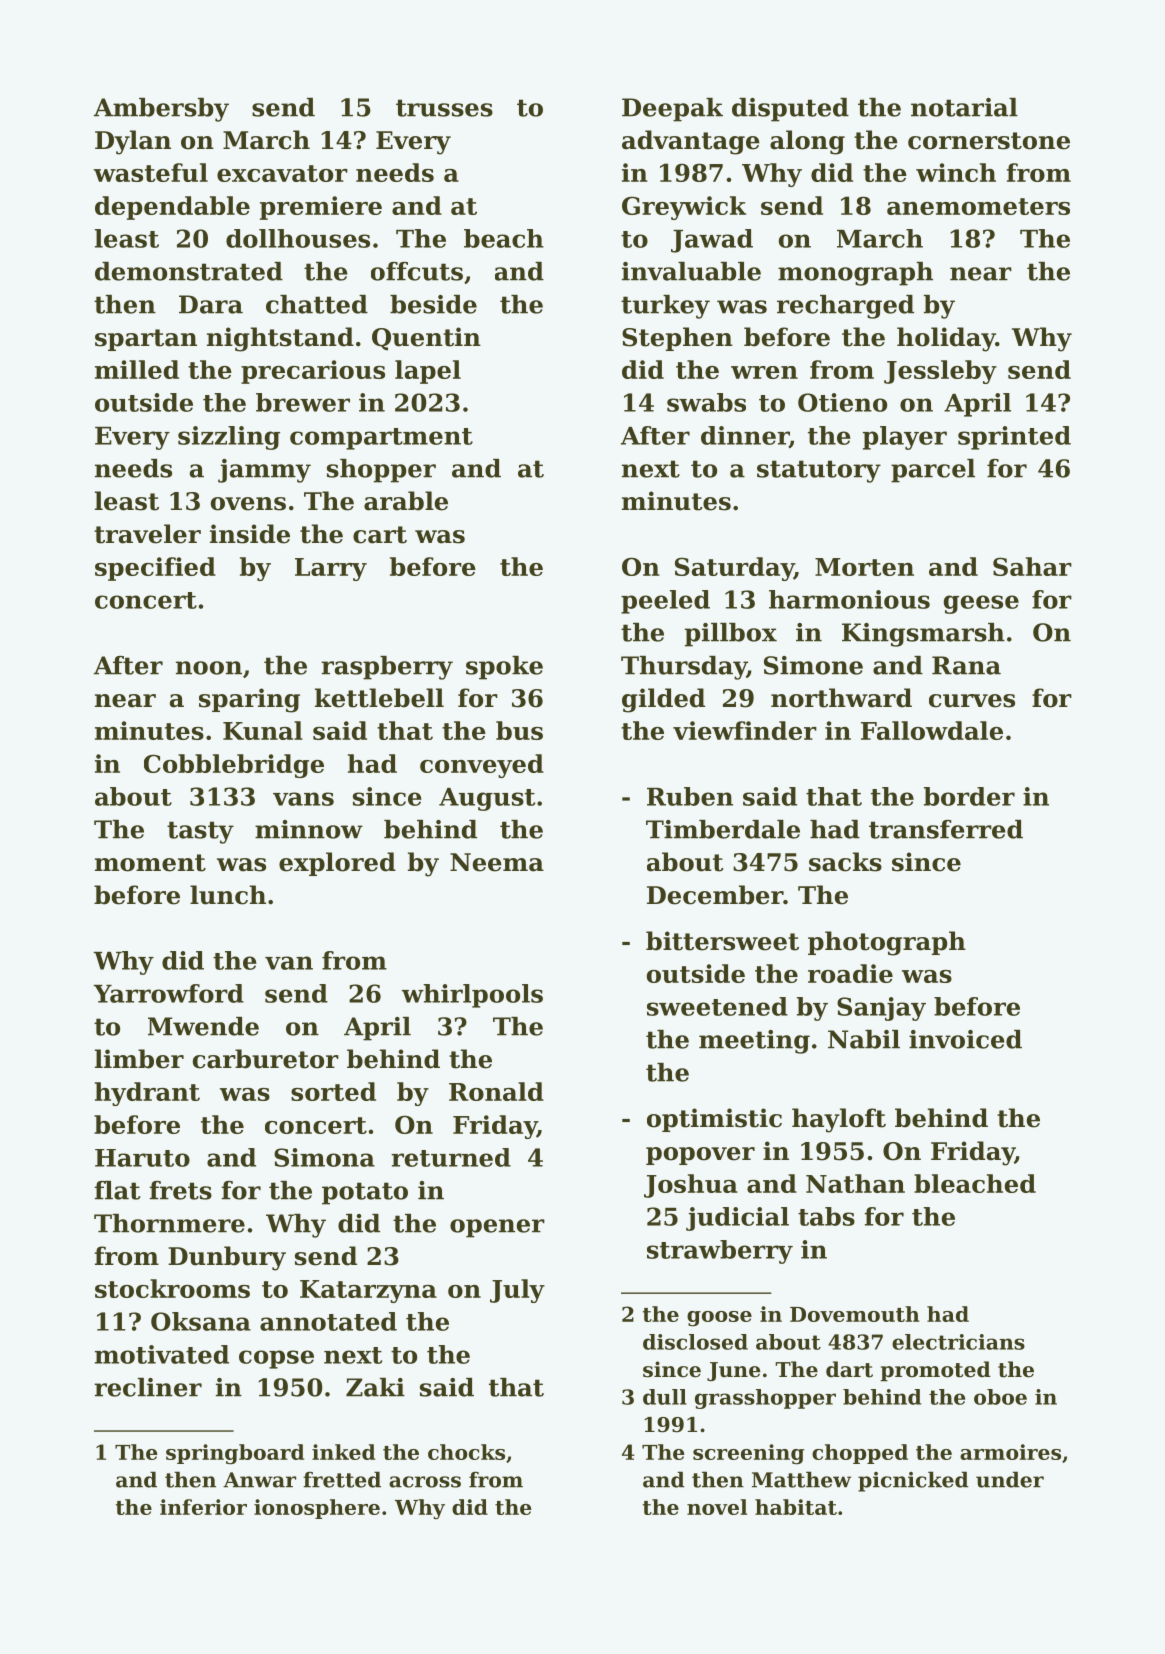  What do you see at coordinates (425, 1482) in the screenshot?
I see `across` at bounding box center [425, 1482].
